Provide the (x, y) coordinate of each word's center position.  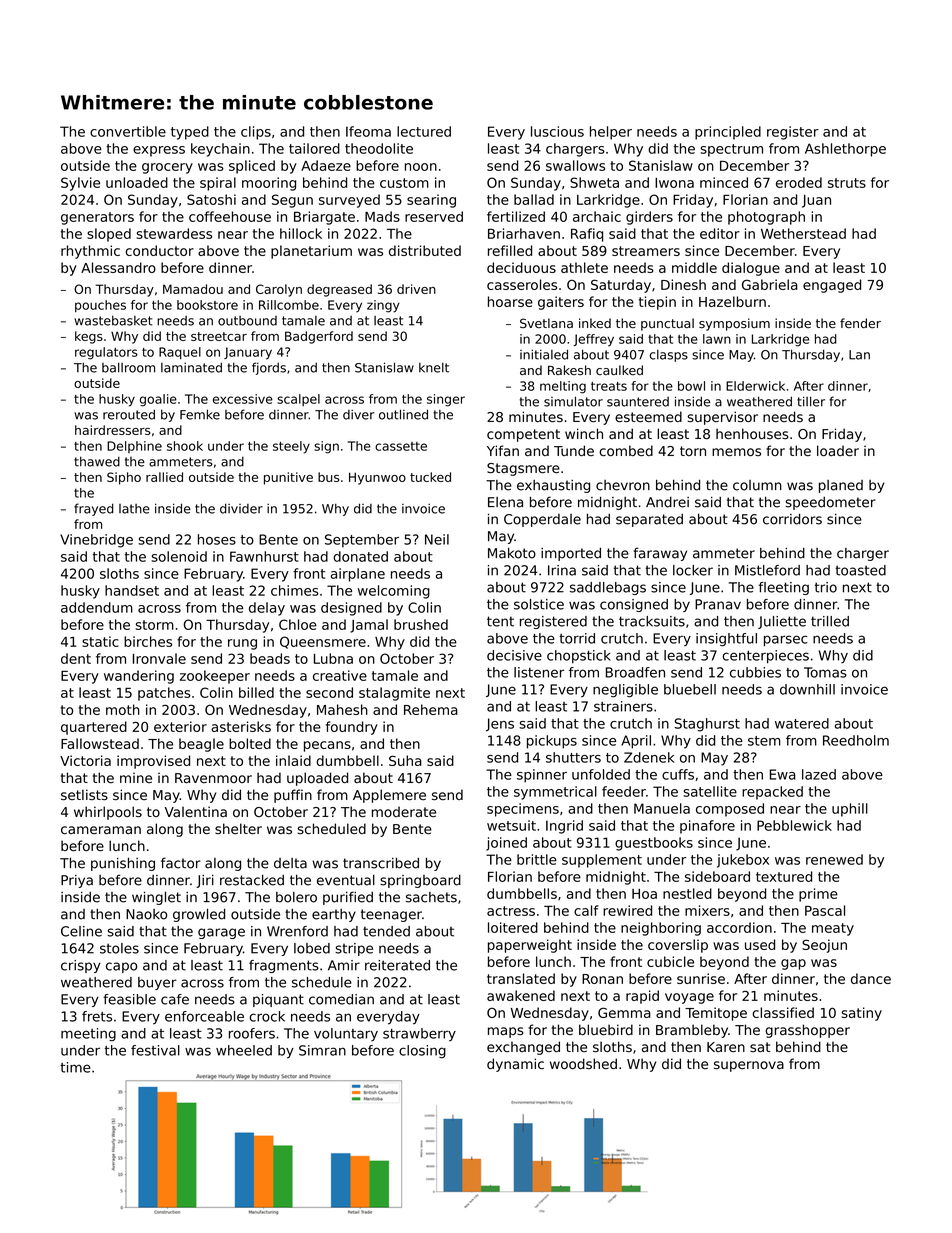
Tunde (574, 450)
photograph (766, 218)
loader (838, 451)
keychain (220, 150)
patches (164, 694)
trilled (830, 621)
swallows (575, 165)
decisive (514, 655)
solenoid (179, 556)
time (75, 1067)
